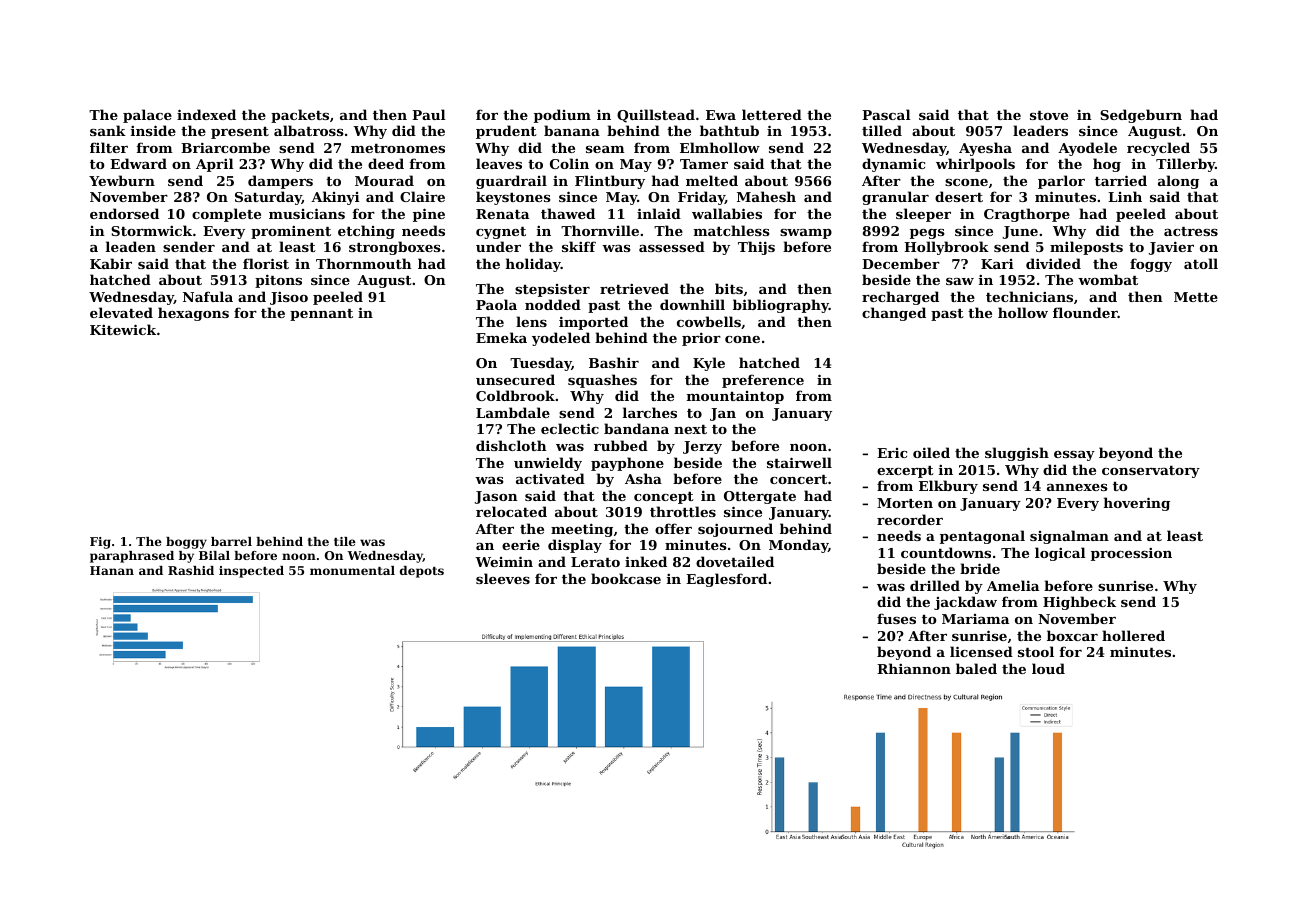  Describe the element at coordinates (548, 464) in the document. I see `unwieldy` at that location.
